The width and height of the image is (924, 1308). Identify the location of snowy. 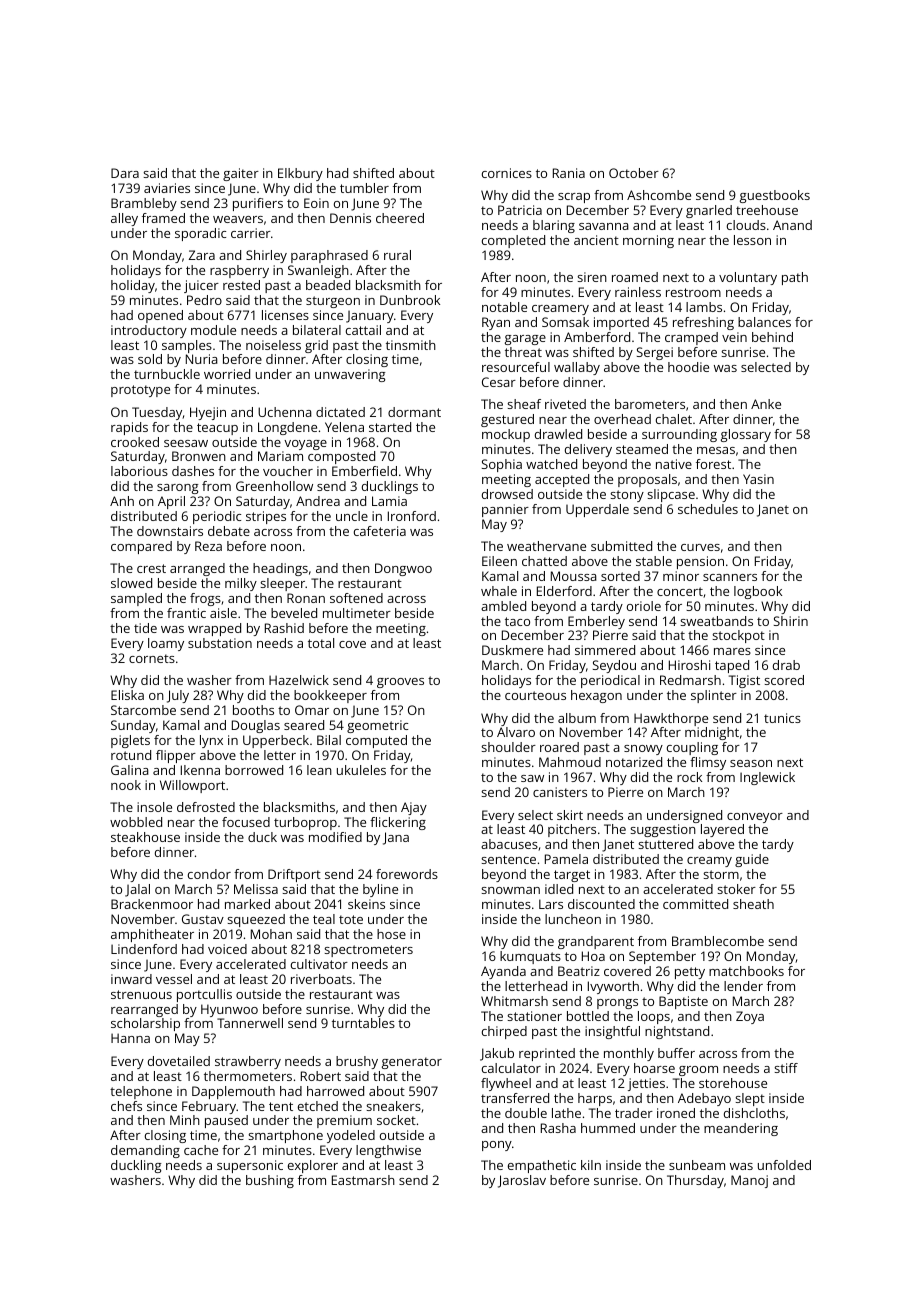
(643, 750).
